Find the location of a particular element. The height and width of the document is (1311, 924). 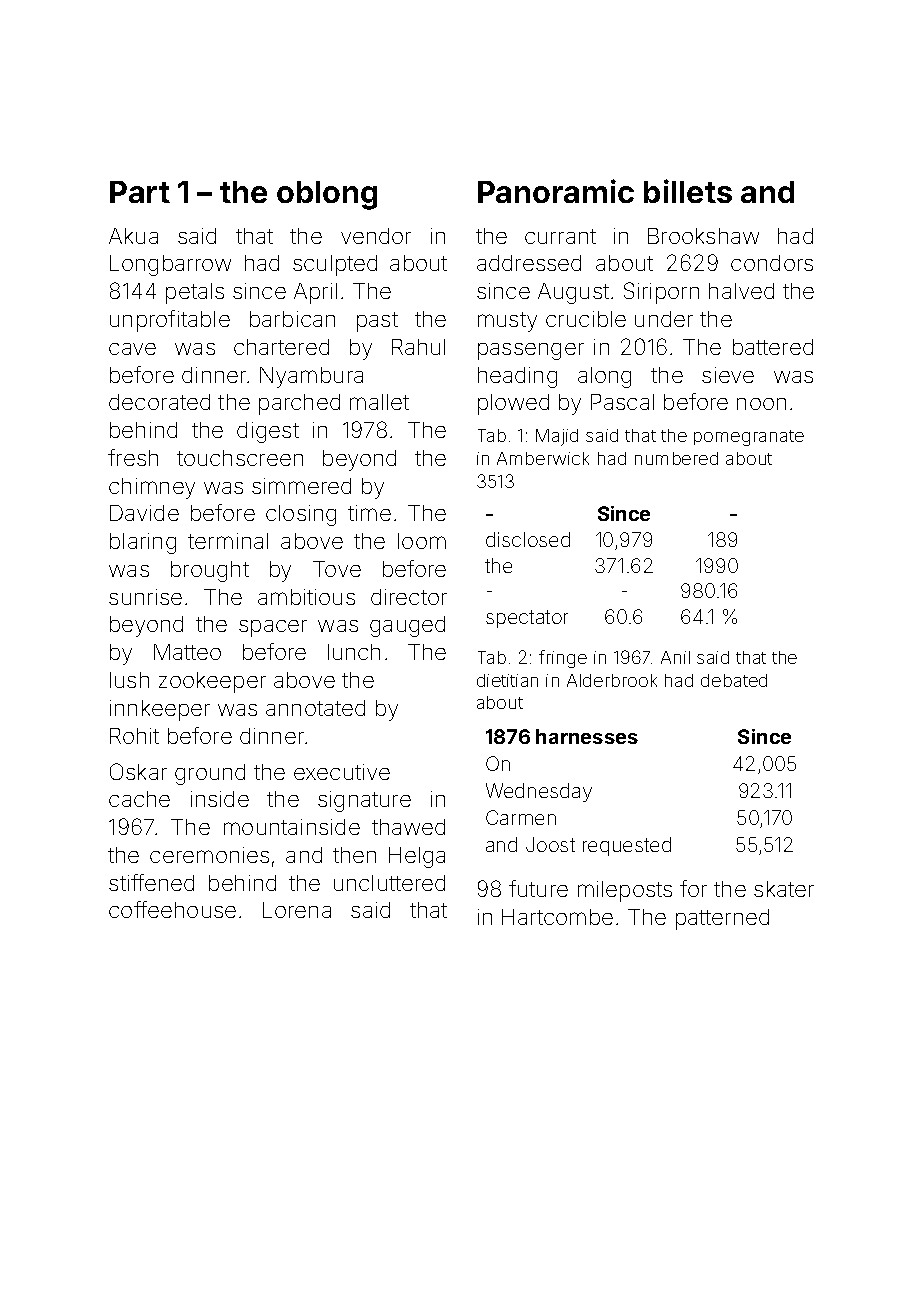

debated is located at coordinates (734, 680).
